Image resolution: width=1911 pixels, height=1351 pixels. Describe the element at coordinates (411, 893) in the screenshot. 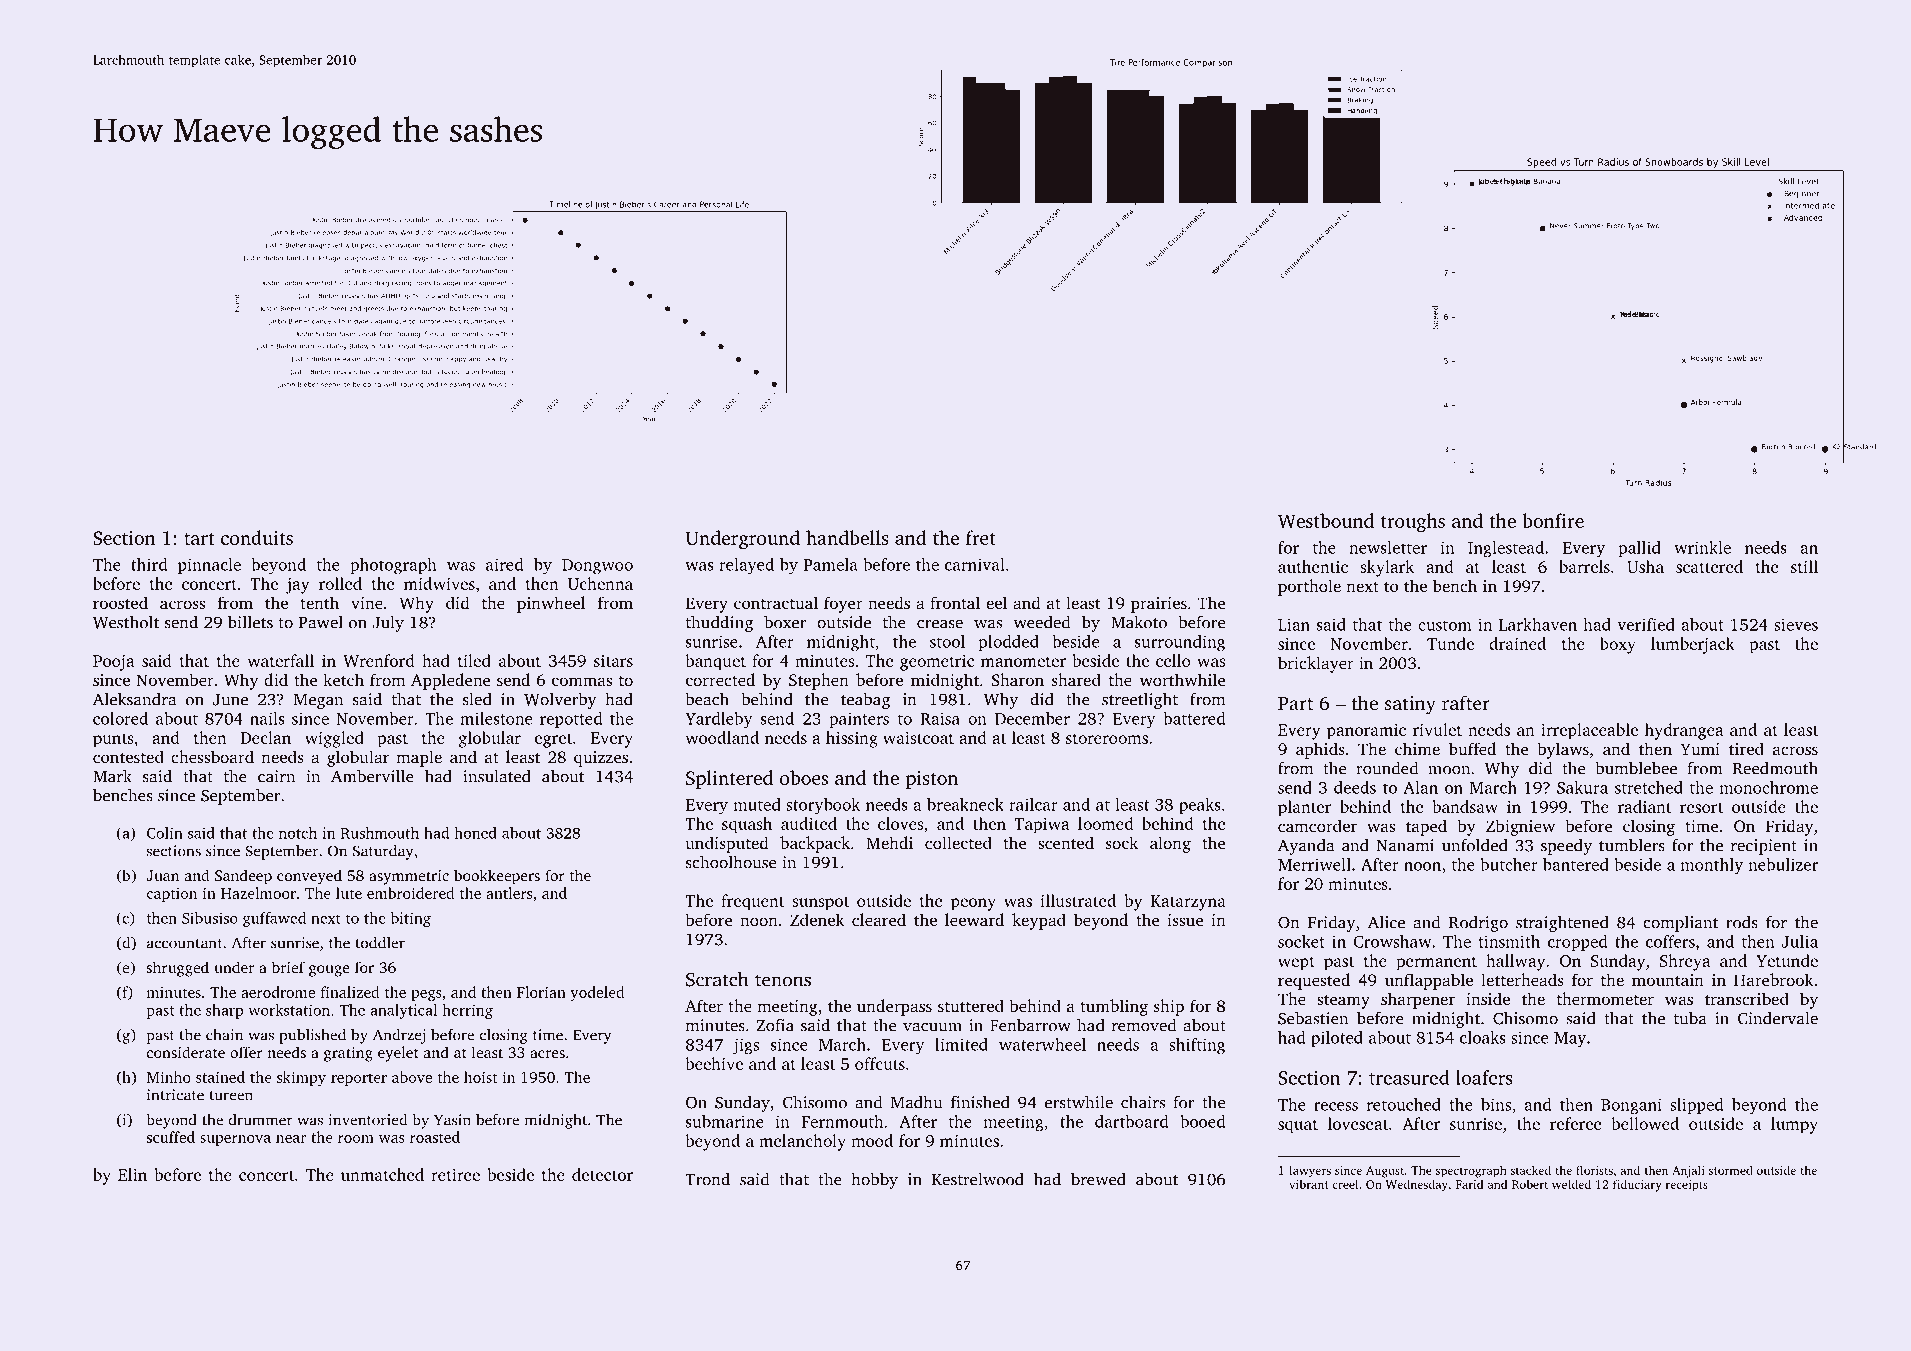

I see `embroidered` at that location.
